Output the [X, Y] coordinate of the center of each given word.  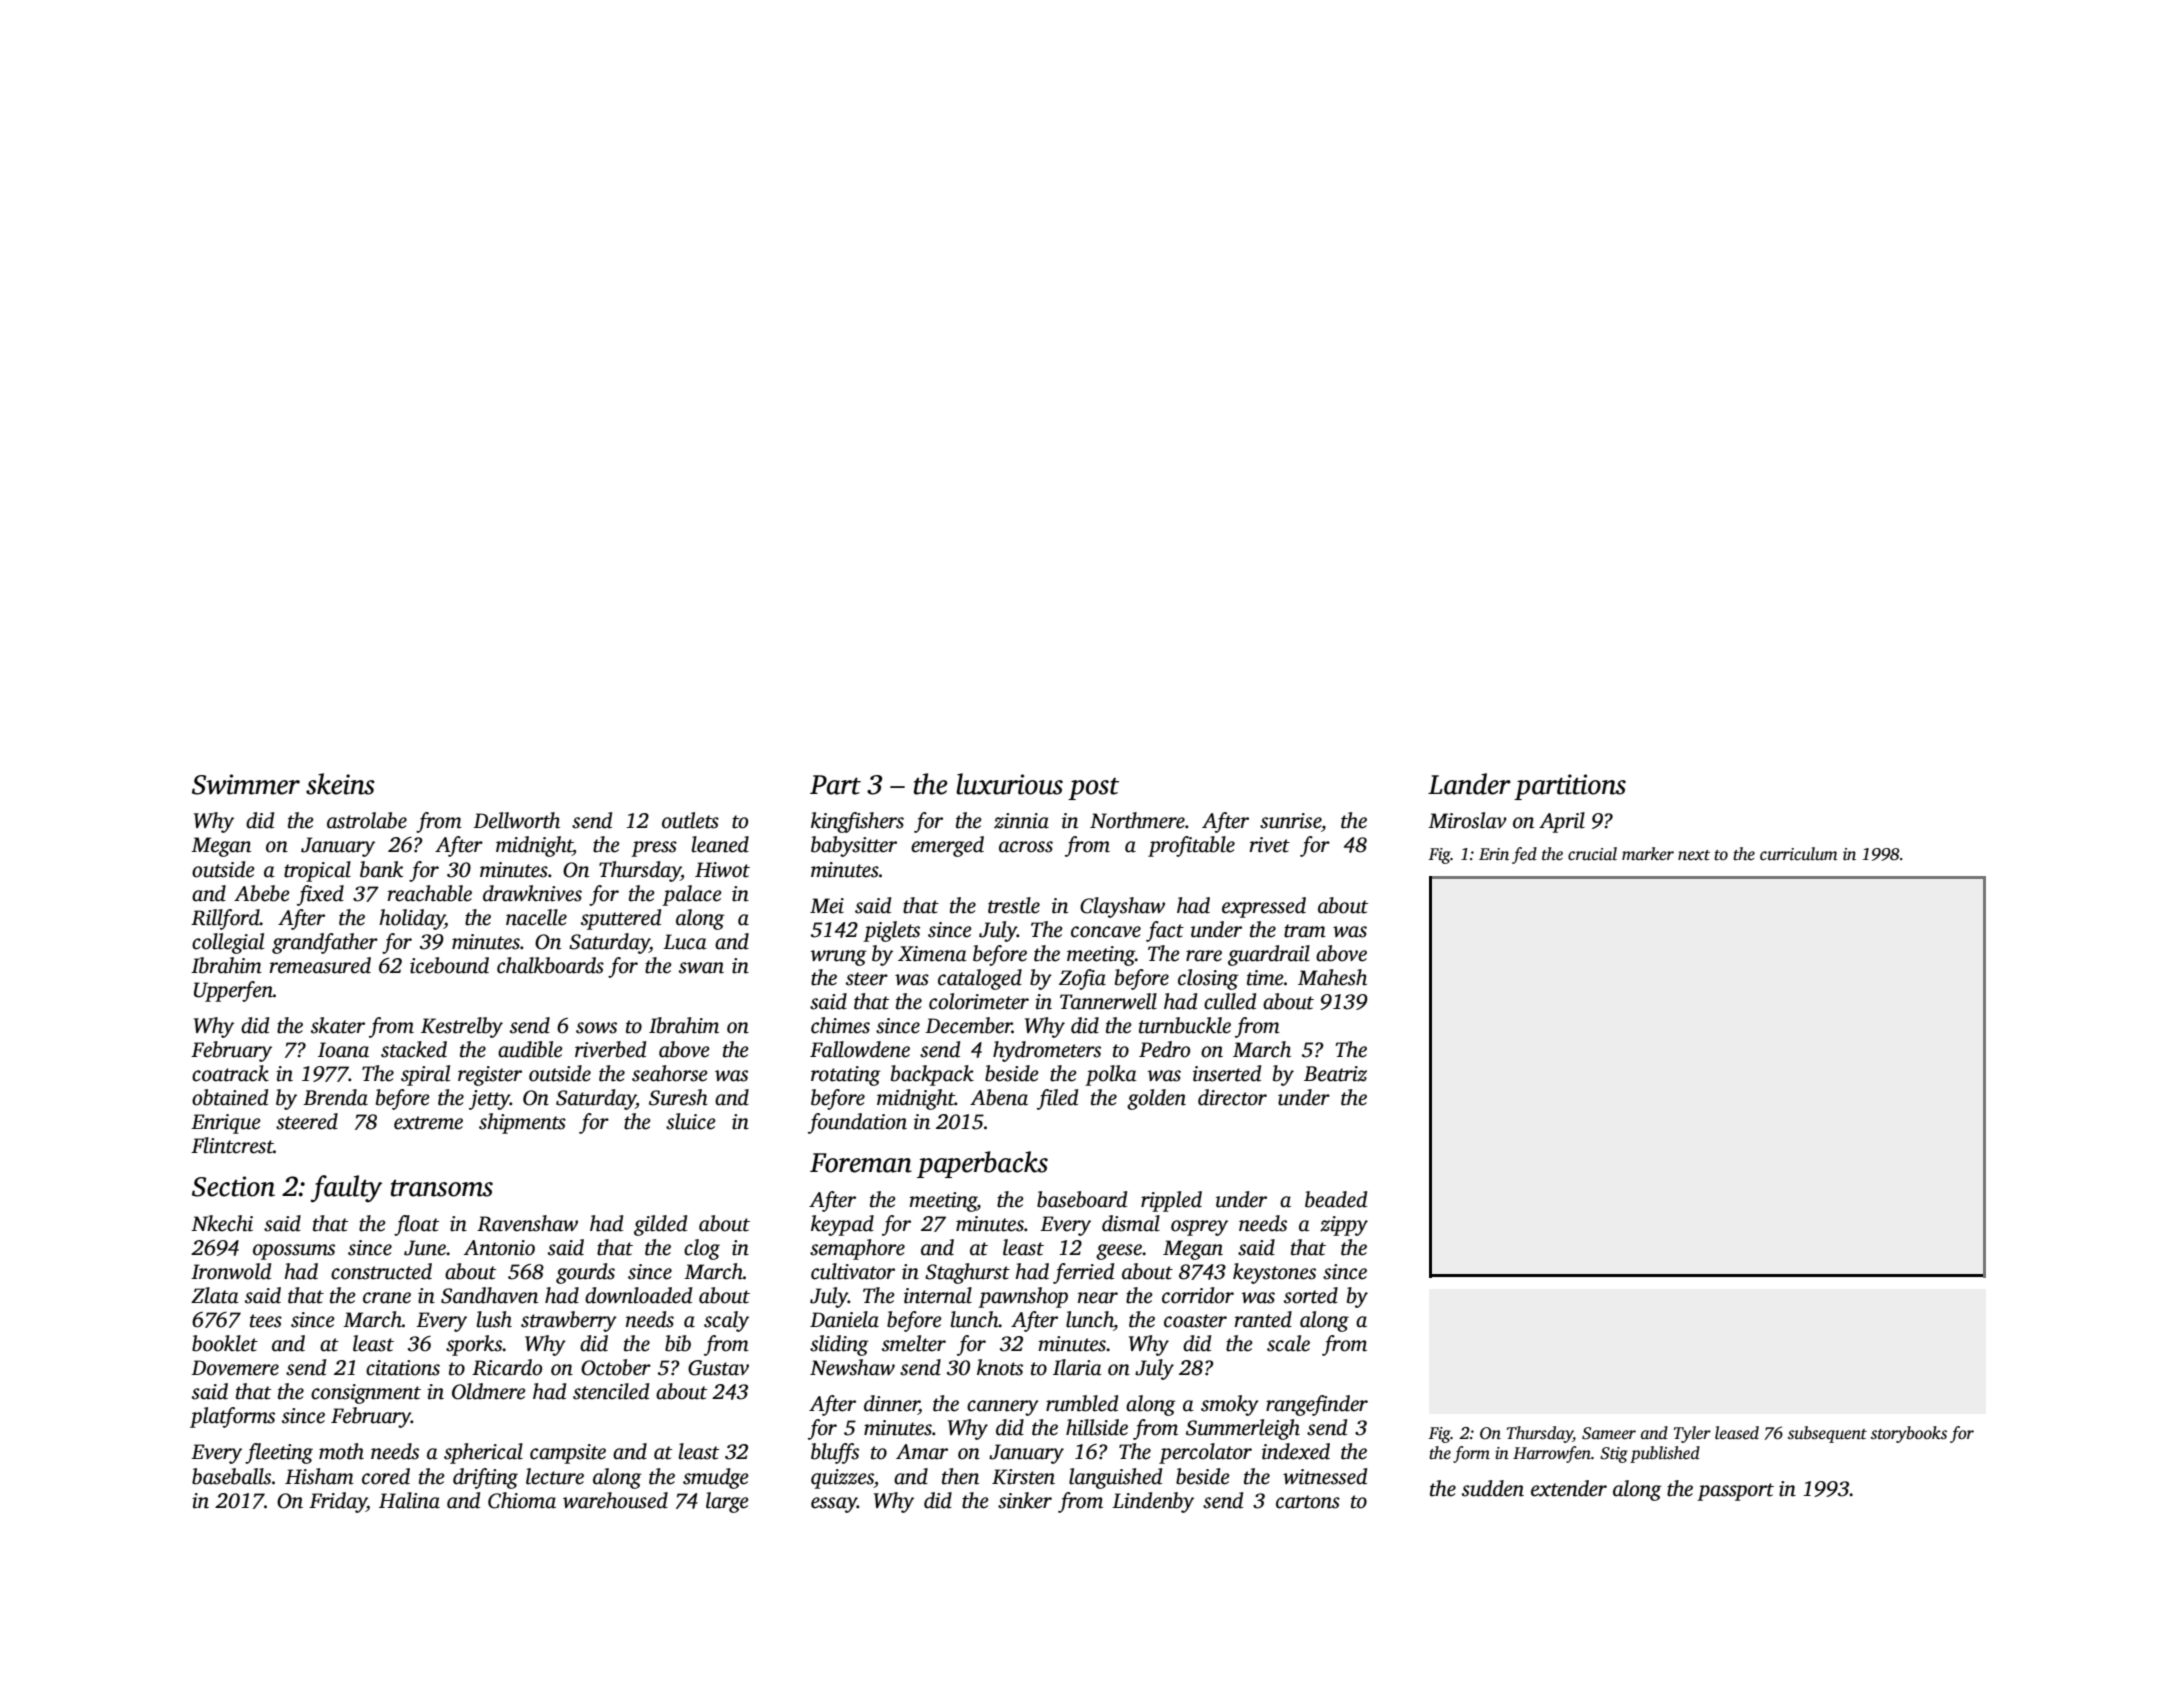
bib [678, 1343]
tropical [317, 871]
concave [1106, 932]
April [1562, 822]
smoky [1230, 1405]
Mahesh [1332, 977]
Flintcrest [232, 1145]
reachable [429, 893]
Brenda [335, 1097]
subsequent [1827, 1434]
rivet [1269, 845]
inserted [1227, 1073]
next [1694, 855]
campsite [568, 1454]
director [1232, 1097]
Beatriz [1335, 1074]
